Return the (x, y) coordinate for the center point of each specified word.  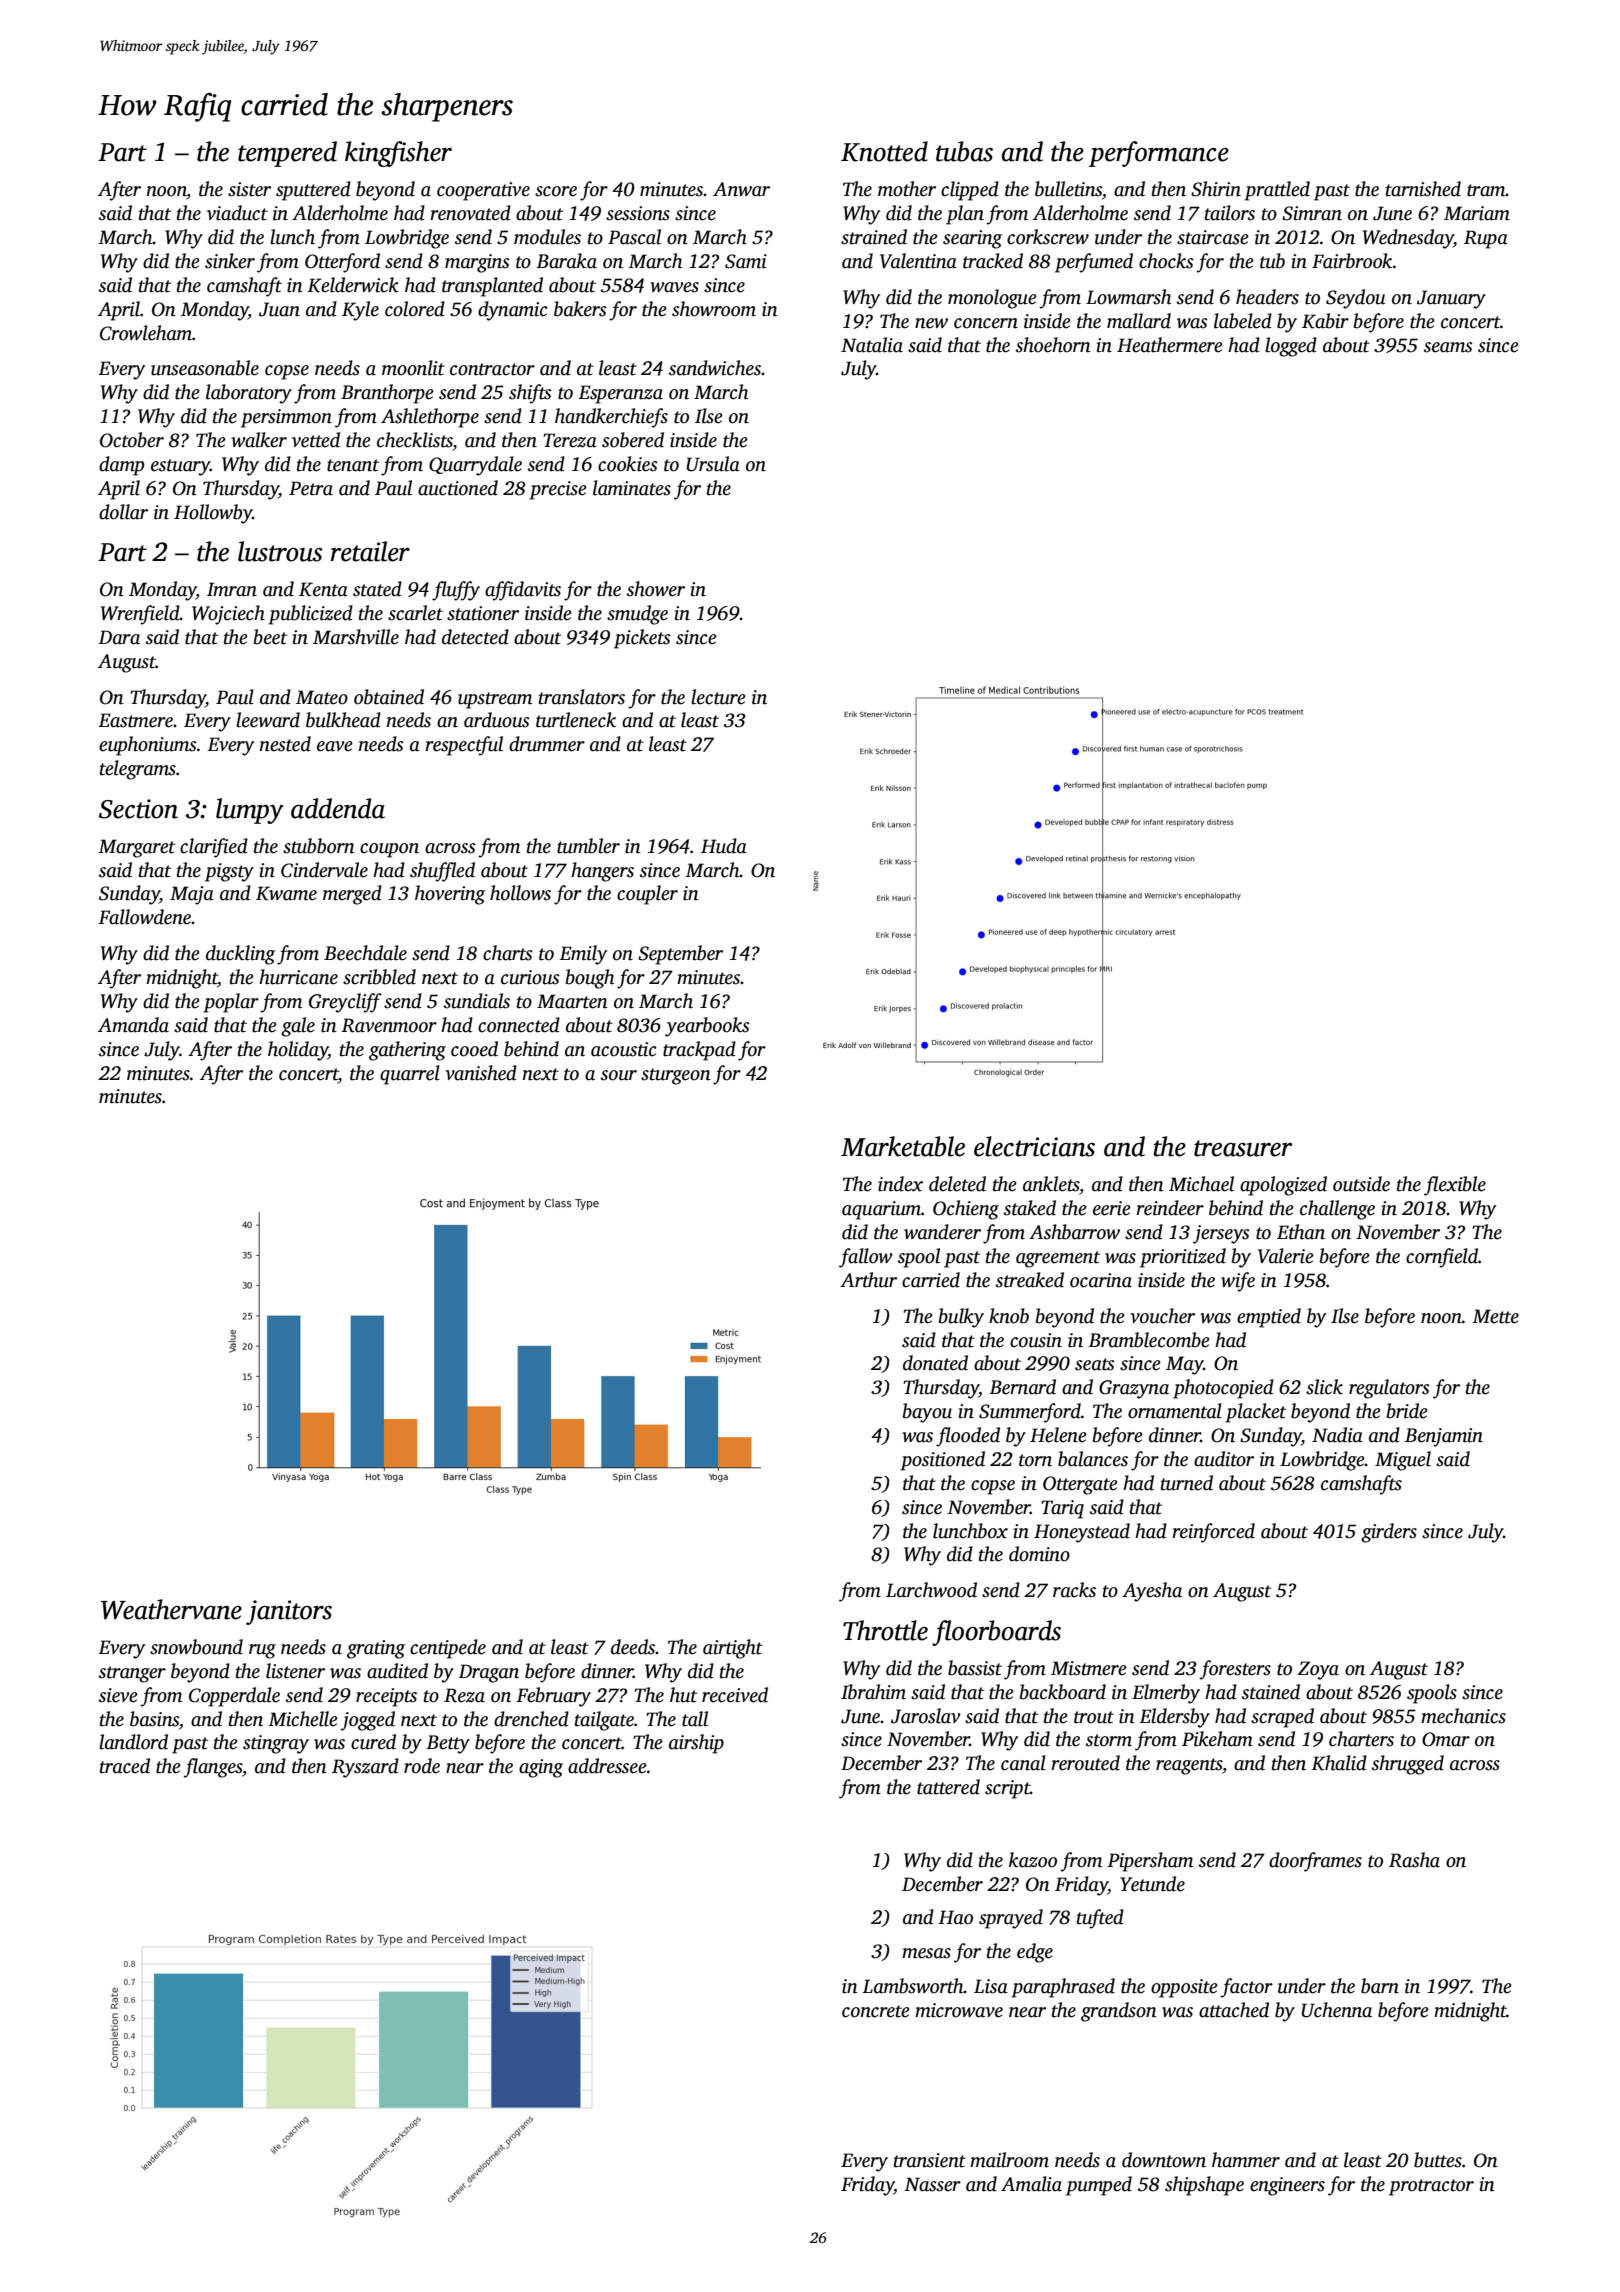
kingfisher (398, 154)
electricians (1034, 1146)
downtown (1164, 2160)
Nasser (932, 2184)
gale (298, 1027)
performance (1159, 154)
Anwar (741, 189)
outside (1361, 1184)
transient (930, 2160)
